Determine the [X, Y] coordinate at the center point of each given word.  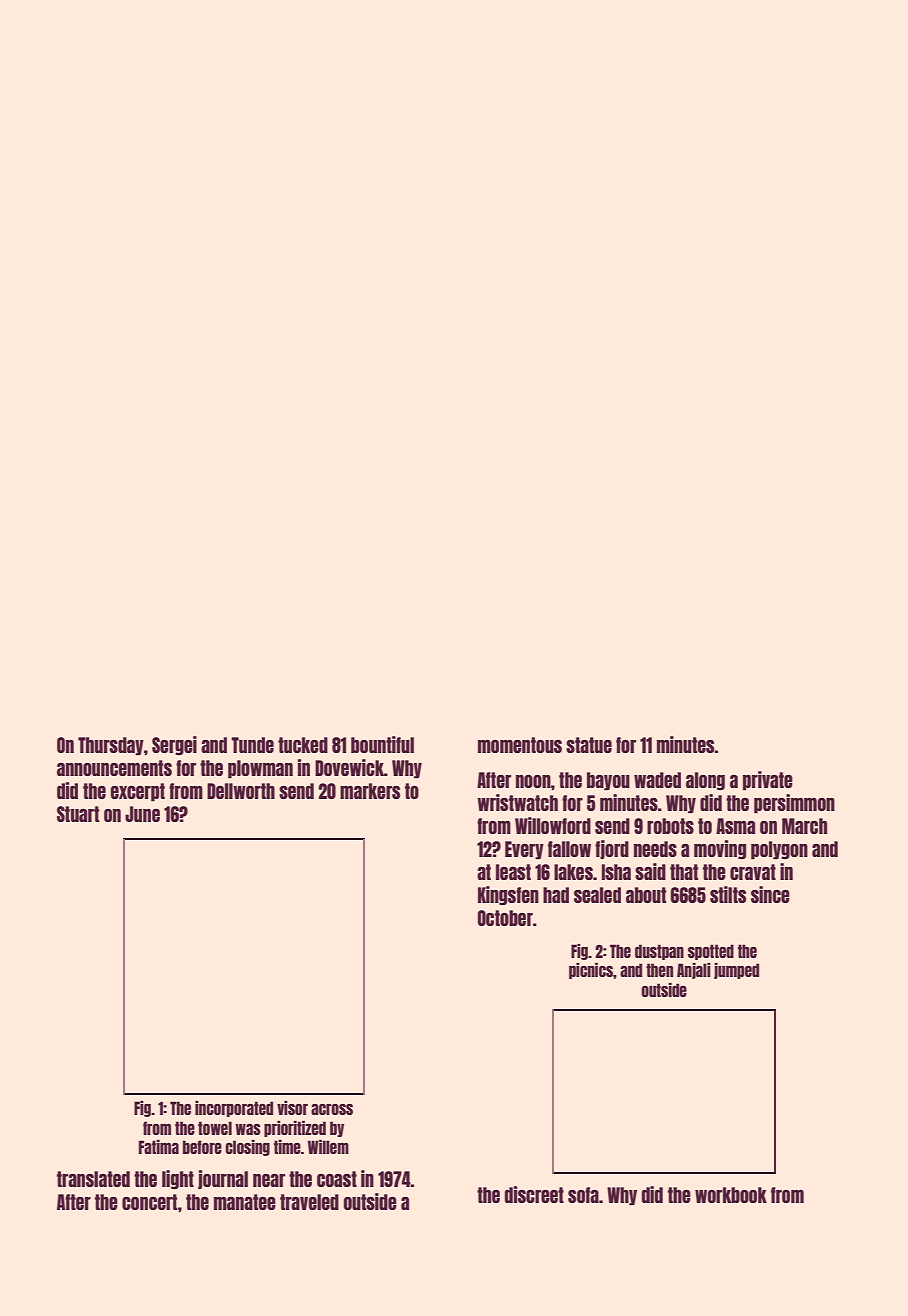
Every [524, 850]
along [705, 781]
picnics [591, 970]
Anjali [694, 970]
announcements [114, 768]
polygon [779, 850]
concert [150, 1202]
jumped [736, 970]
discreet [534, 1194]
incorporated [234, 1108]
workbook [731, 1195]
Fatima [159, 1146]
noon [533, 781]
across [332, 1109]
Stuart [78, 814]
